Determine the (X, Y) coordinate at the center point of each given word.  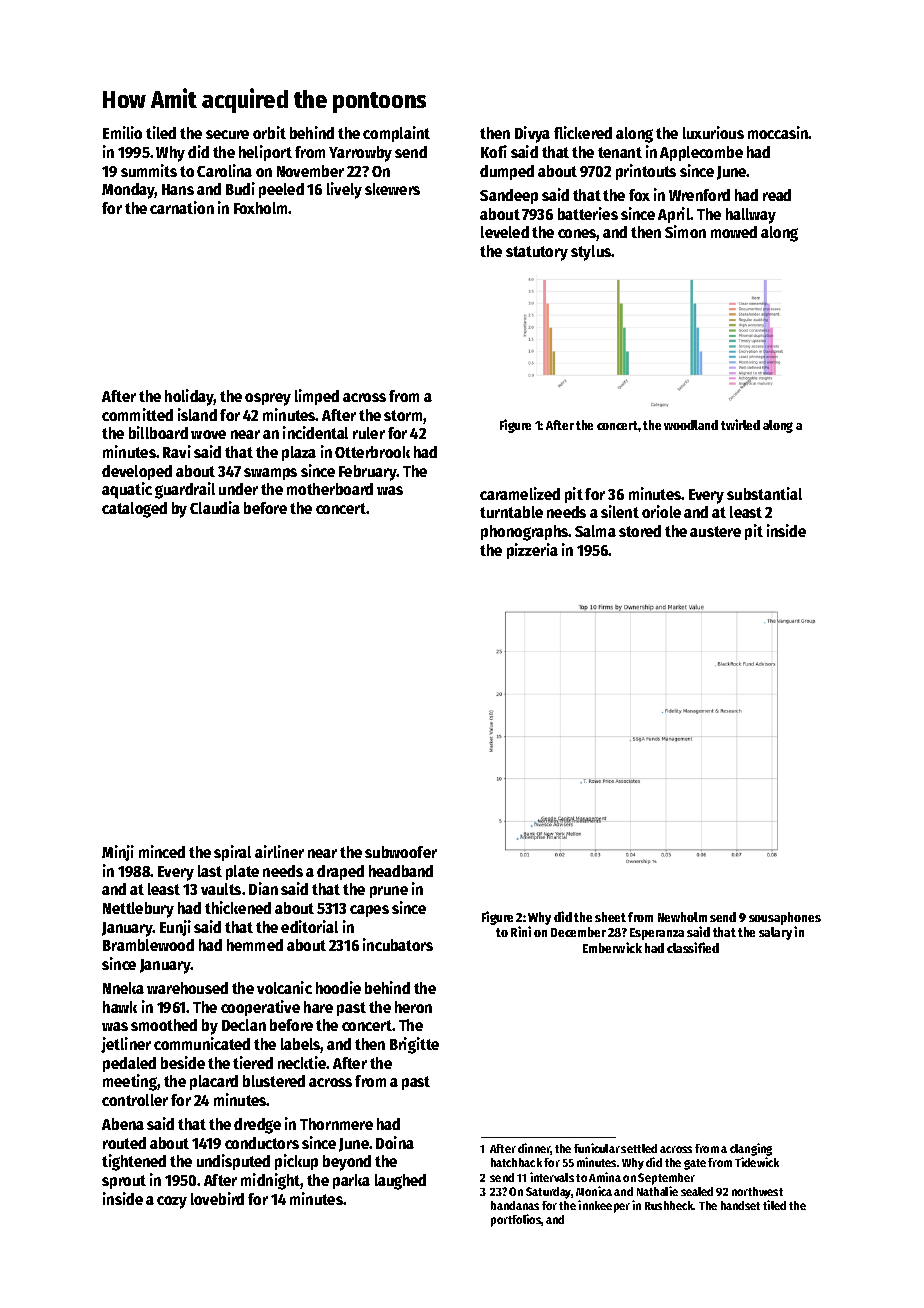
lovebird (217, 1198)
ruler (369, 433)
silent (620, 511)
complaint (396, 134)
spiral (232, 853)
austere (715, 531)
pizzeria (532, 551)
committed (137, 414)
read (777, 195)
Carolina (224, 170)
